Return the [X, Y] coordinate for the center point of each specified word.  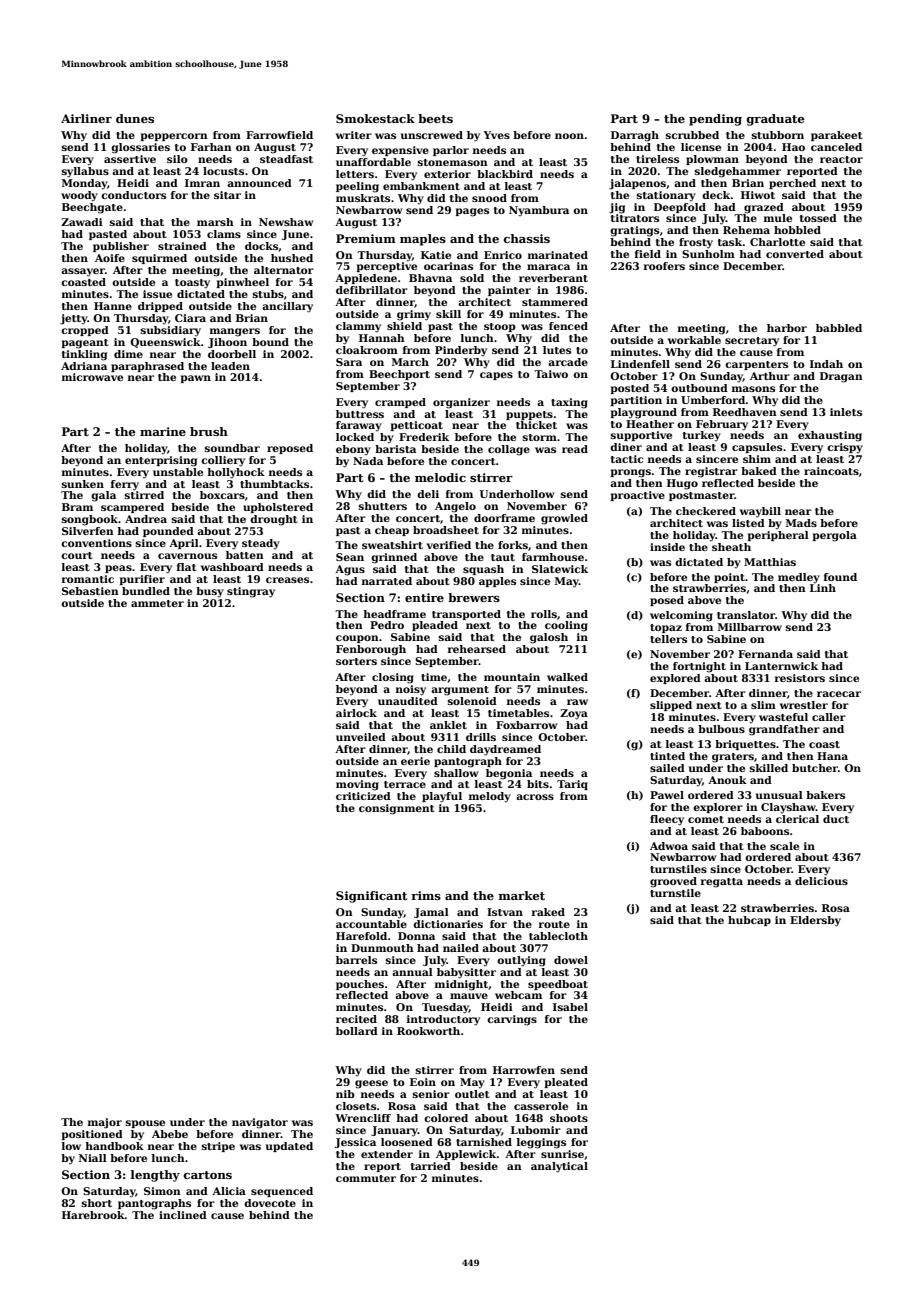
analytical [559, 1167]
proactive [637, 496]
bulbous [721, 729]
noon [569, 136]
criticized [363, 796]
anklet [448, 725]
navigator [260, 1123]
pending [715, 120]
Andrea [146, 519]
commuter [366, 1178]
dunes [135, 118]
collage [509, 450]
